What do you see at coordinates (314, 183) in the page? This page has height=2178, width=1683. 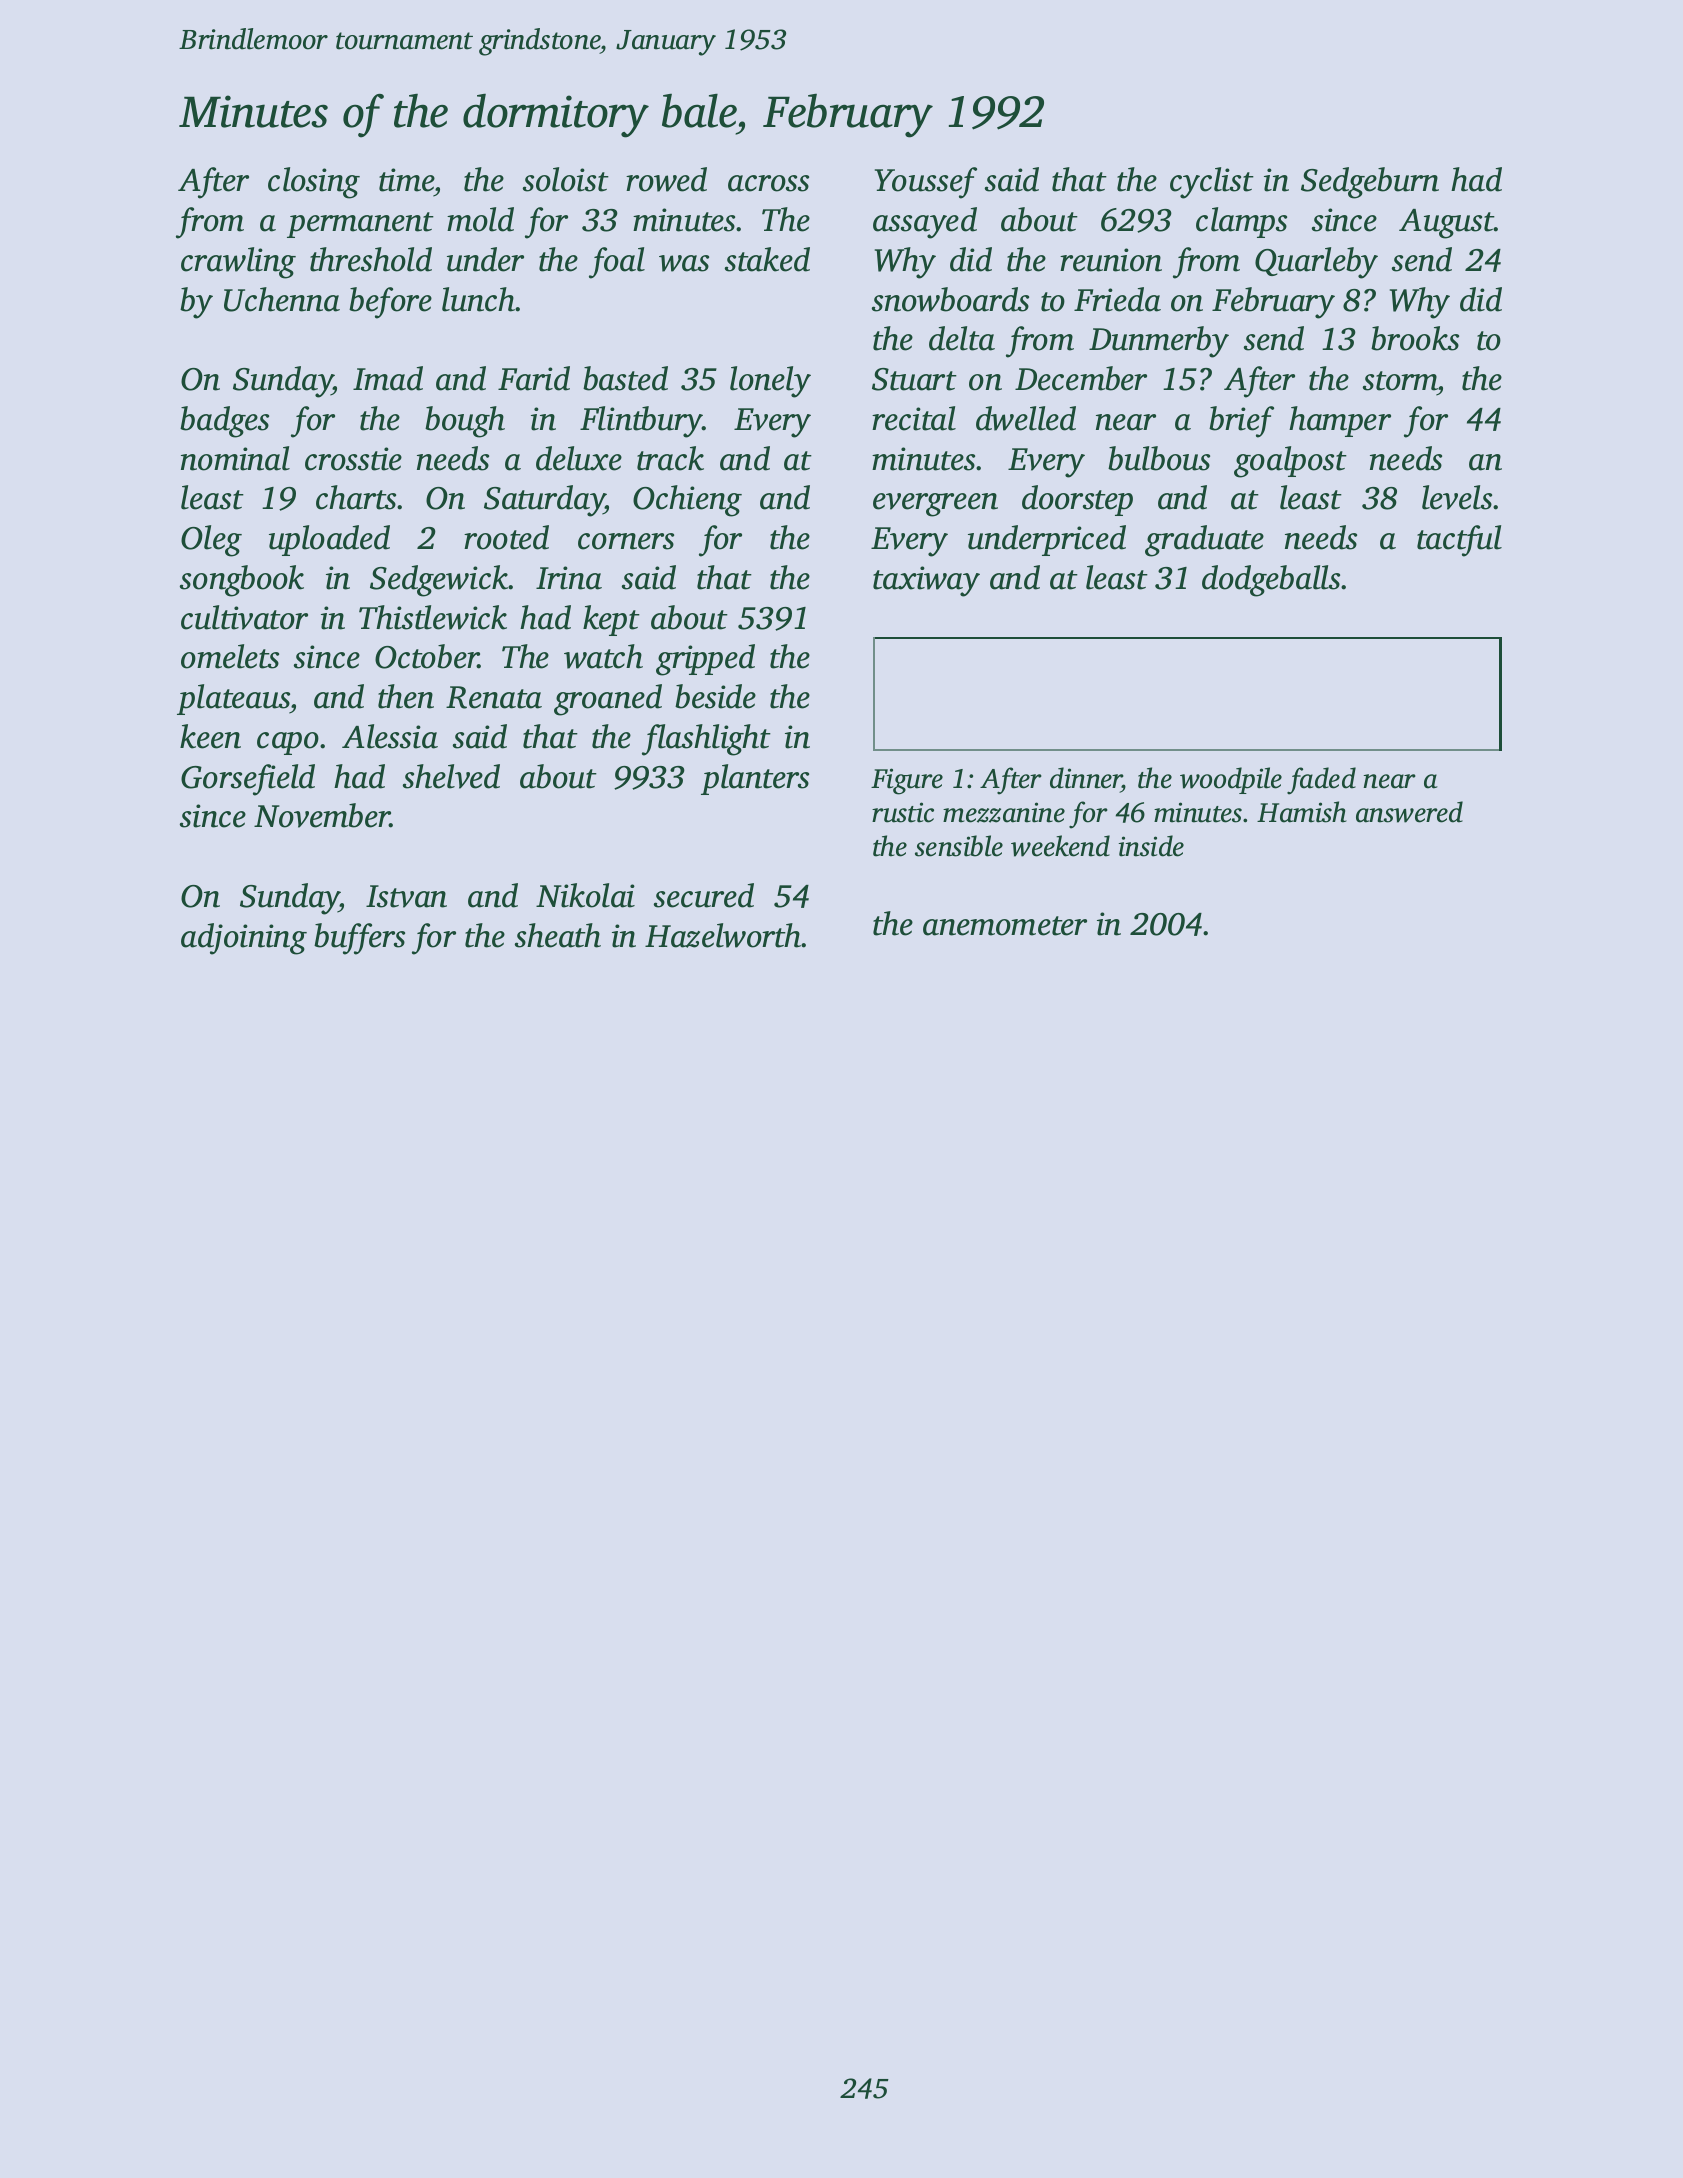 I see `closing` at bounding box center [314, 183].
